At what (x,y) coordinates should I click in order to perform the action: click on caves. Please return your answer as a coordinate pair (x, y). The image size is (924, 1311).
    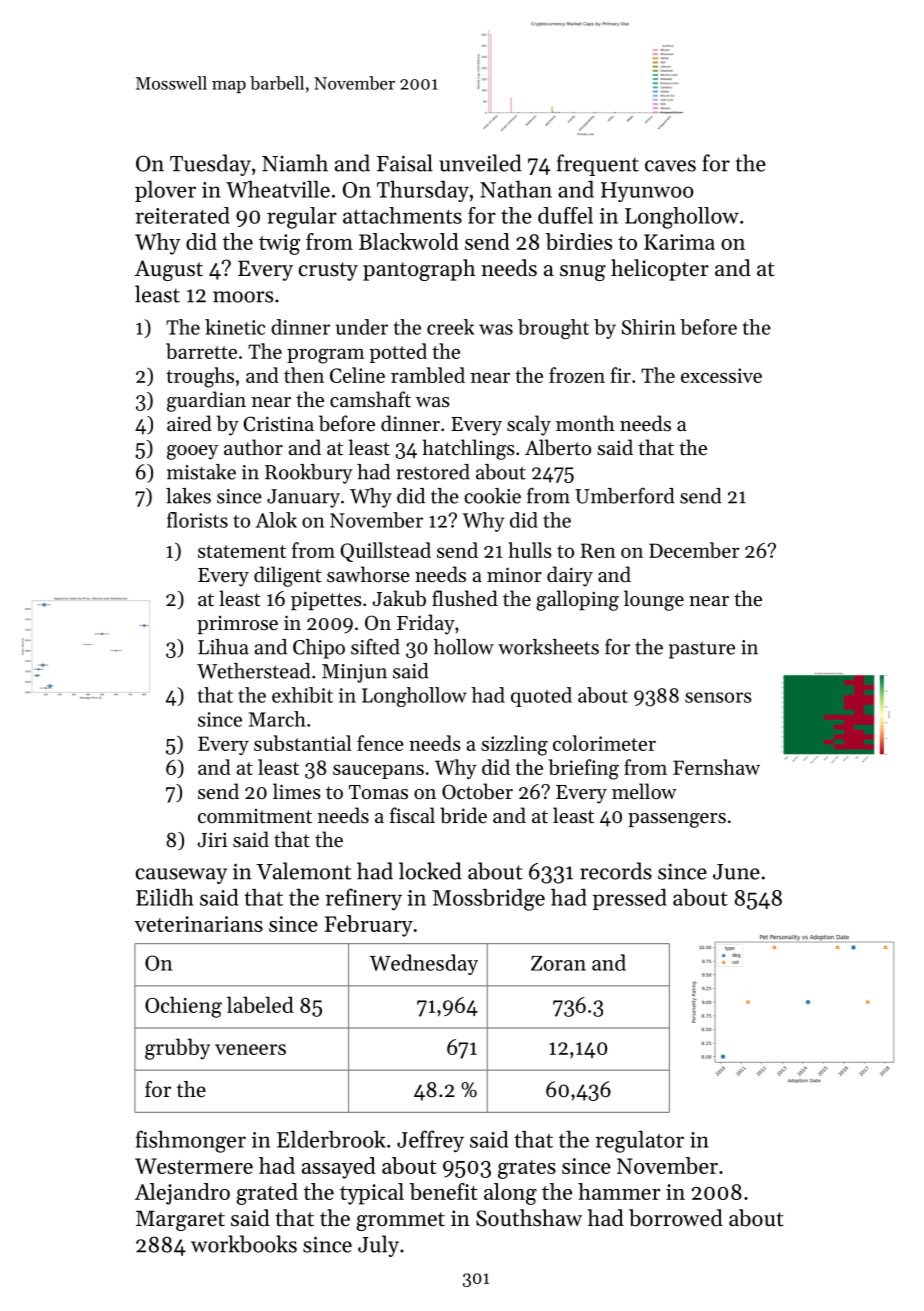
    Looking at the image, I should click on (670, 166).
